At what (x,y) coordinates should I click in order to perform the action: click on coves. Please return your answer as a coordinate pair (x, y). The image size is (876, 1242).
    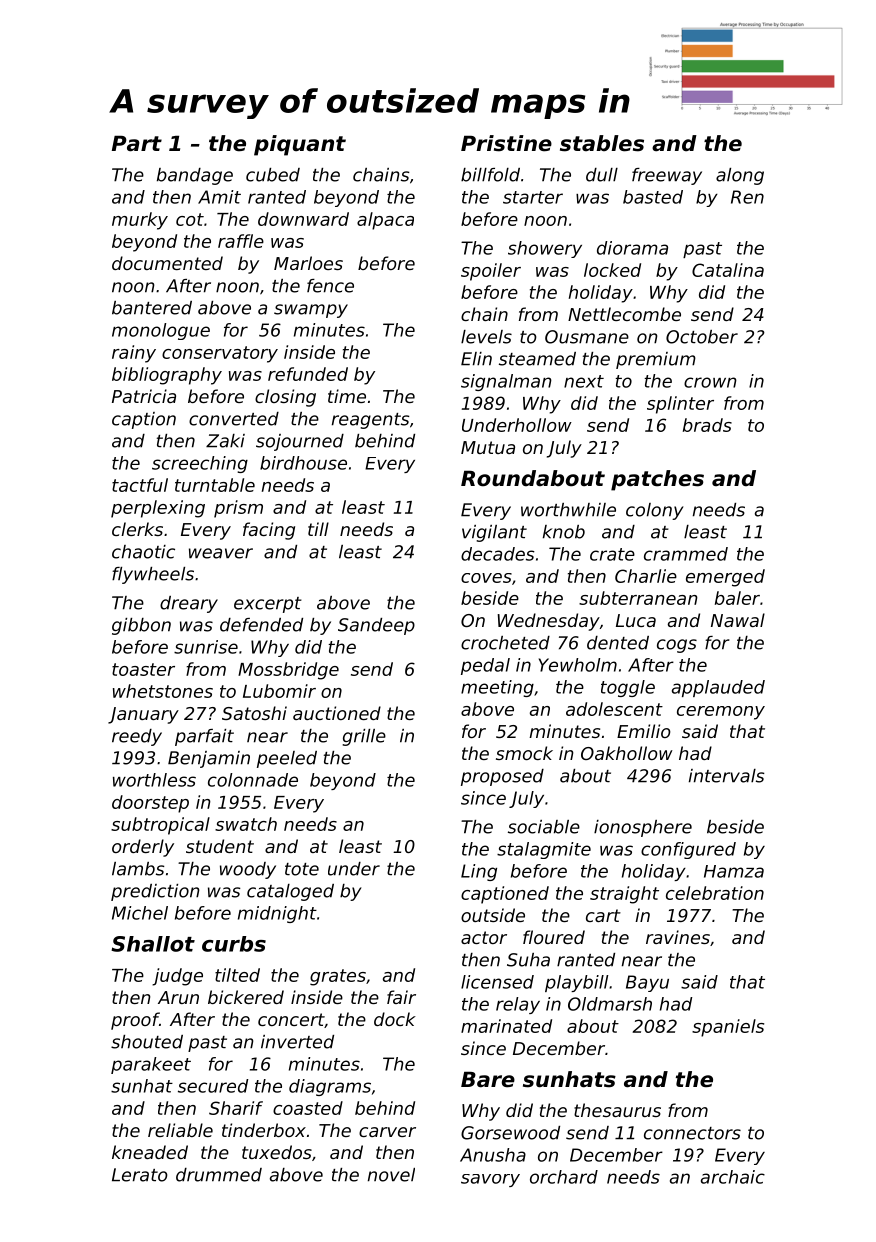
    Looking at the image, I should click on (486, 578).
